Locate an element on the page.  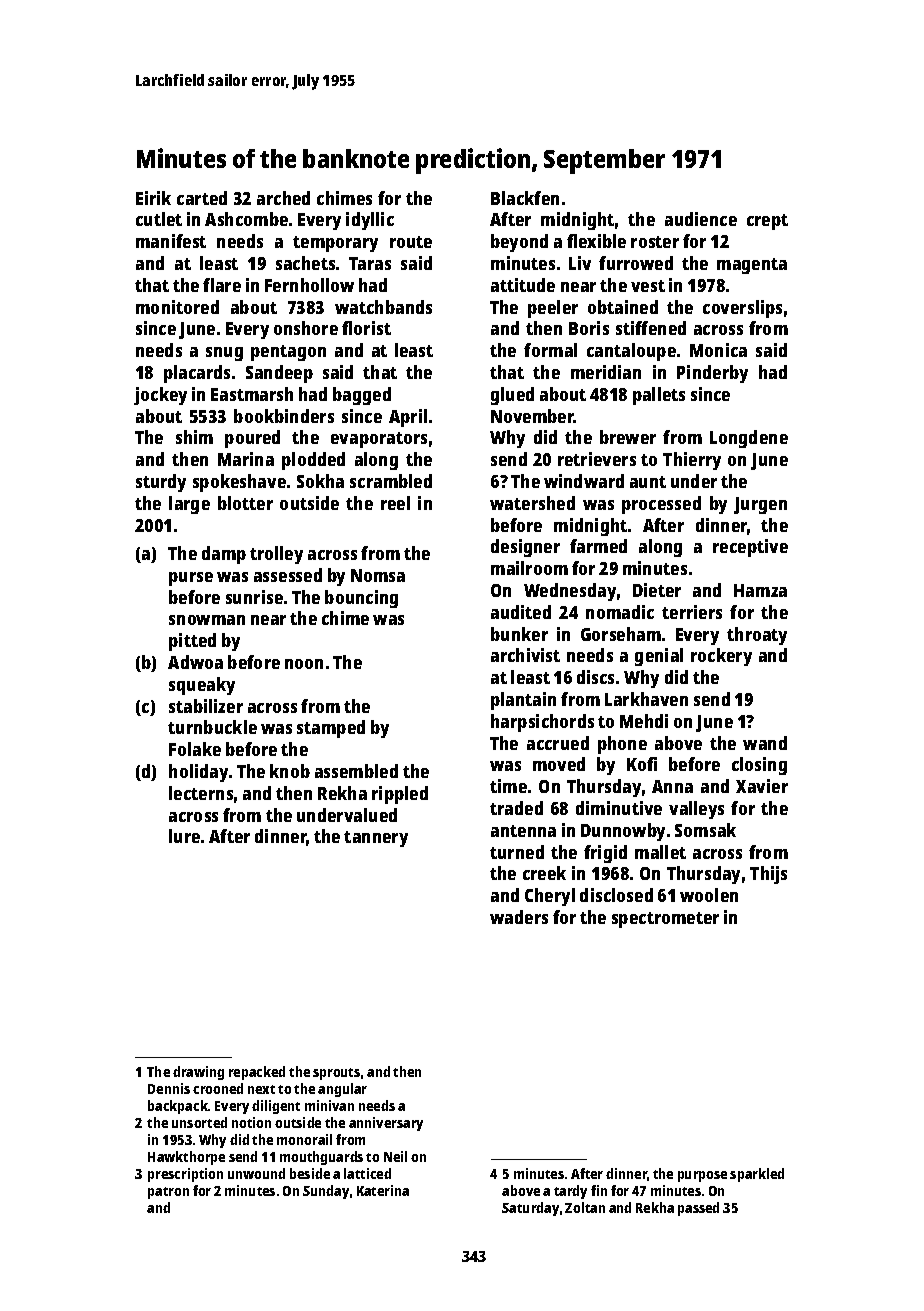
jockey is located at coordinates (160, 396).
